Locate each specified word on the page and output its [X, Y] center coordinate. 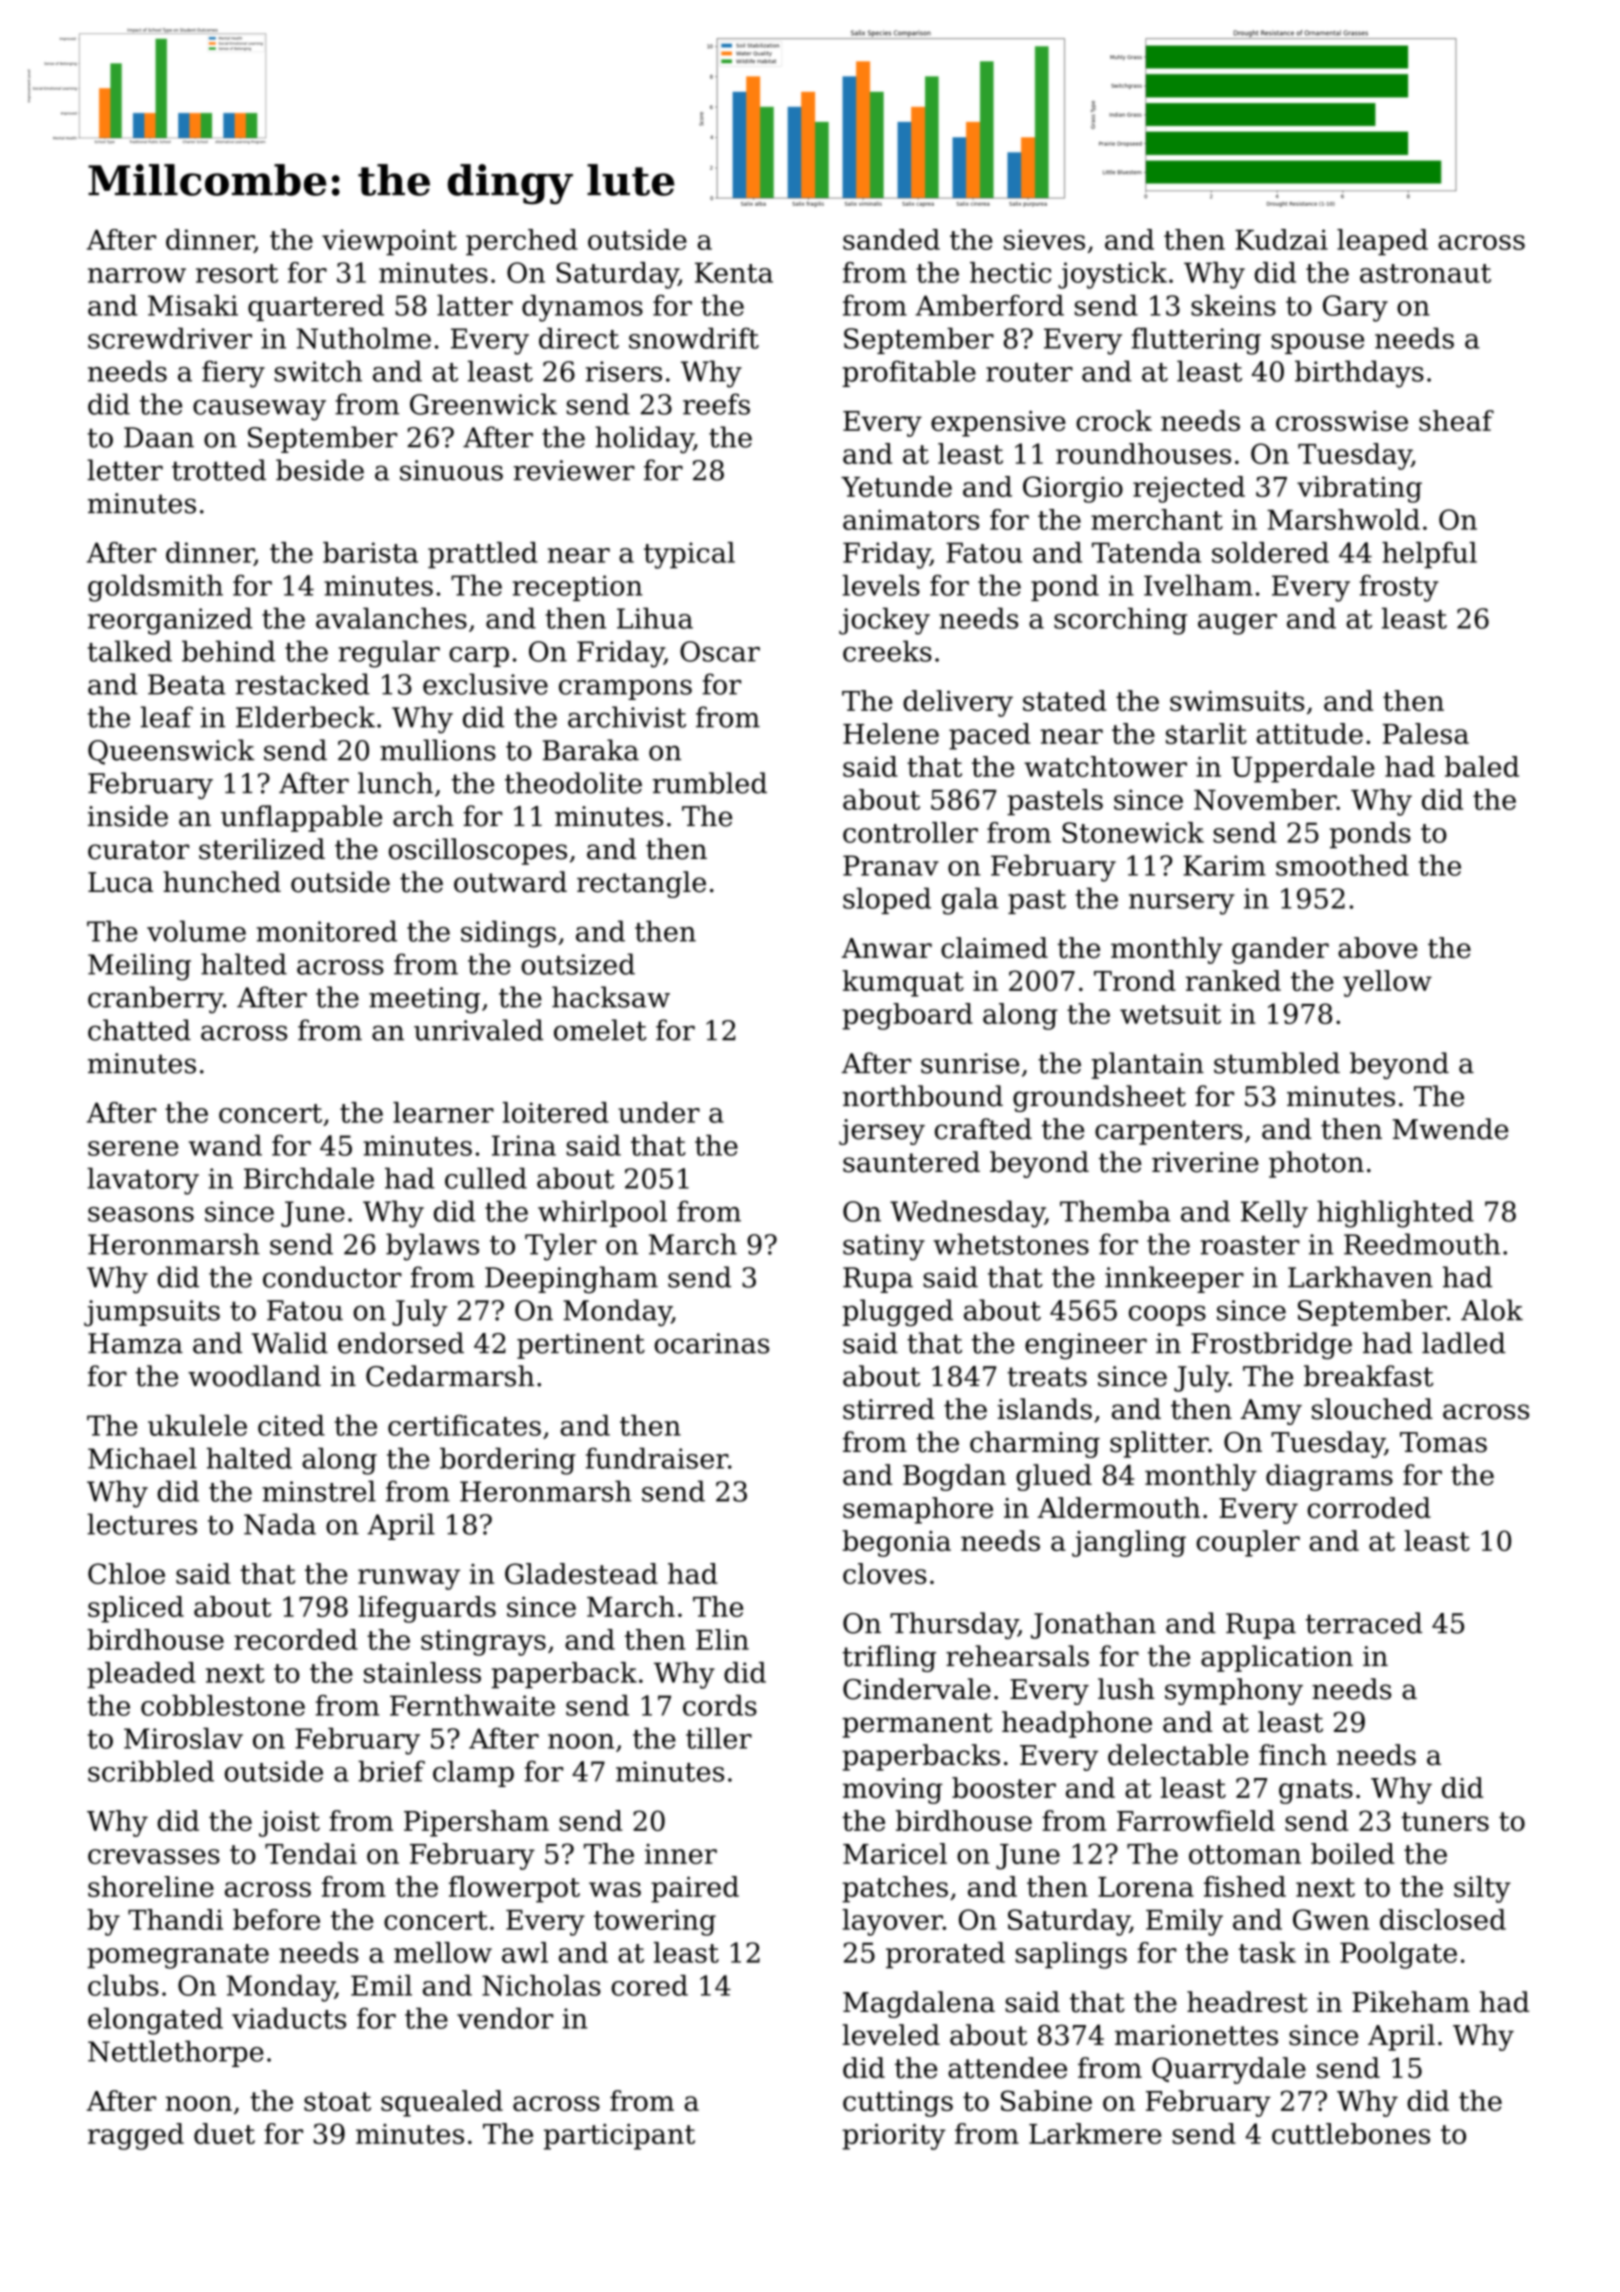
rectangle [641, 884]
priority [894, 2136]
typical [689, 555]
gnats [1316, 1791]
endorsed [401, 1343]
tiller [719, 1738]
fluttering [1196, 341]
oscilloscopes [478, 851]
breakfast [1369, 1376]
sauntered [911, 1162]
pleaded [141, 1675]
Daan [159, 437]
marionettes [1196, 2035]
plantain [1147, 1065]
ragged [136, 2136]
